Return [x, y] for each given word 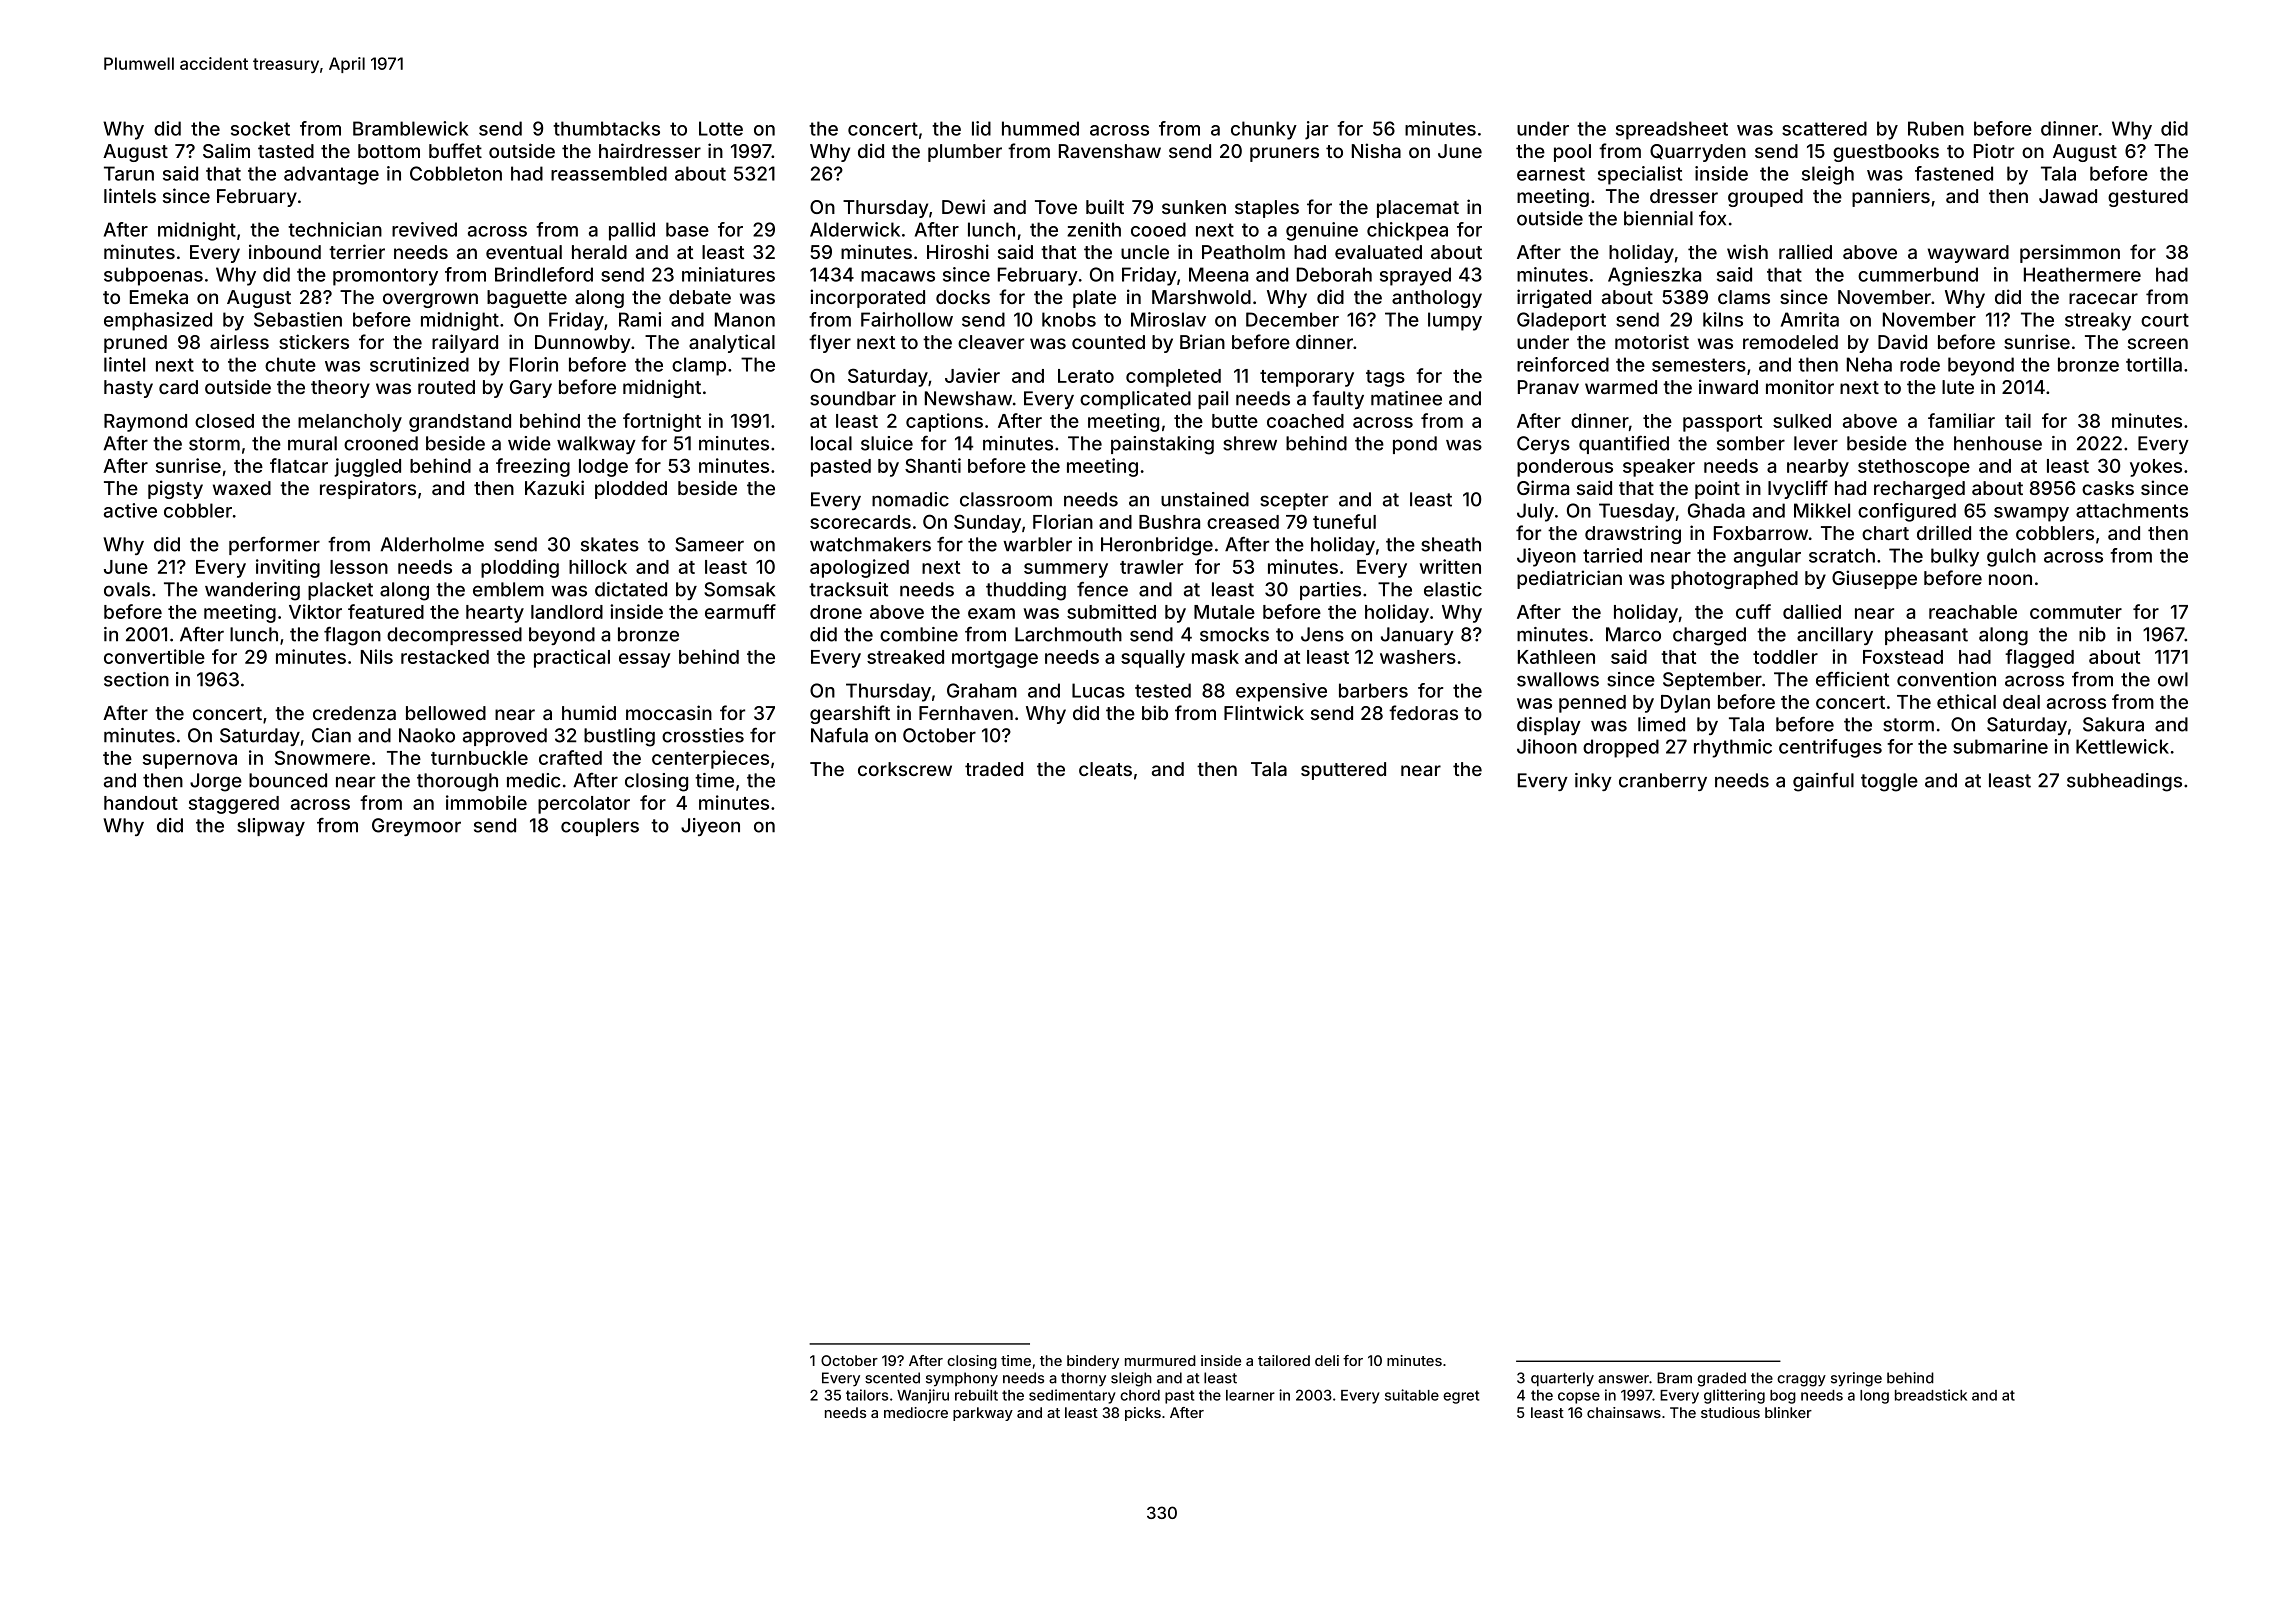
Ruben [1936, 128]
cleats [1105, 769]
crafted [570, 757]
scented [892, 1378]
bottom [389, 151]
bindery [1093, 1362]
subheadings [2124, 782]
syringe [1856, 1379]
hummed [1040, 128]
